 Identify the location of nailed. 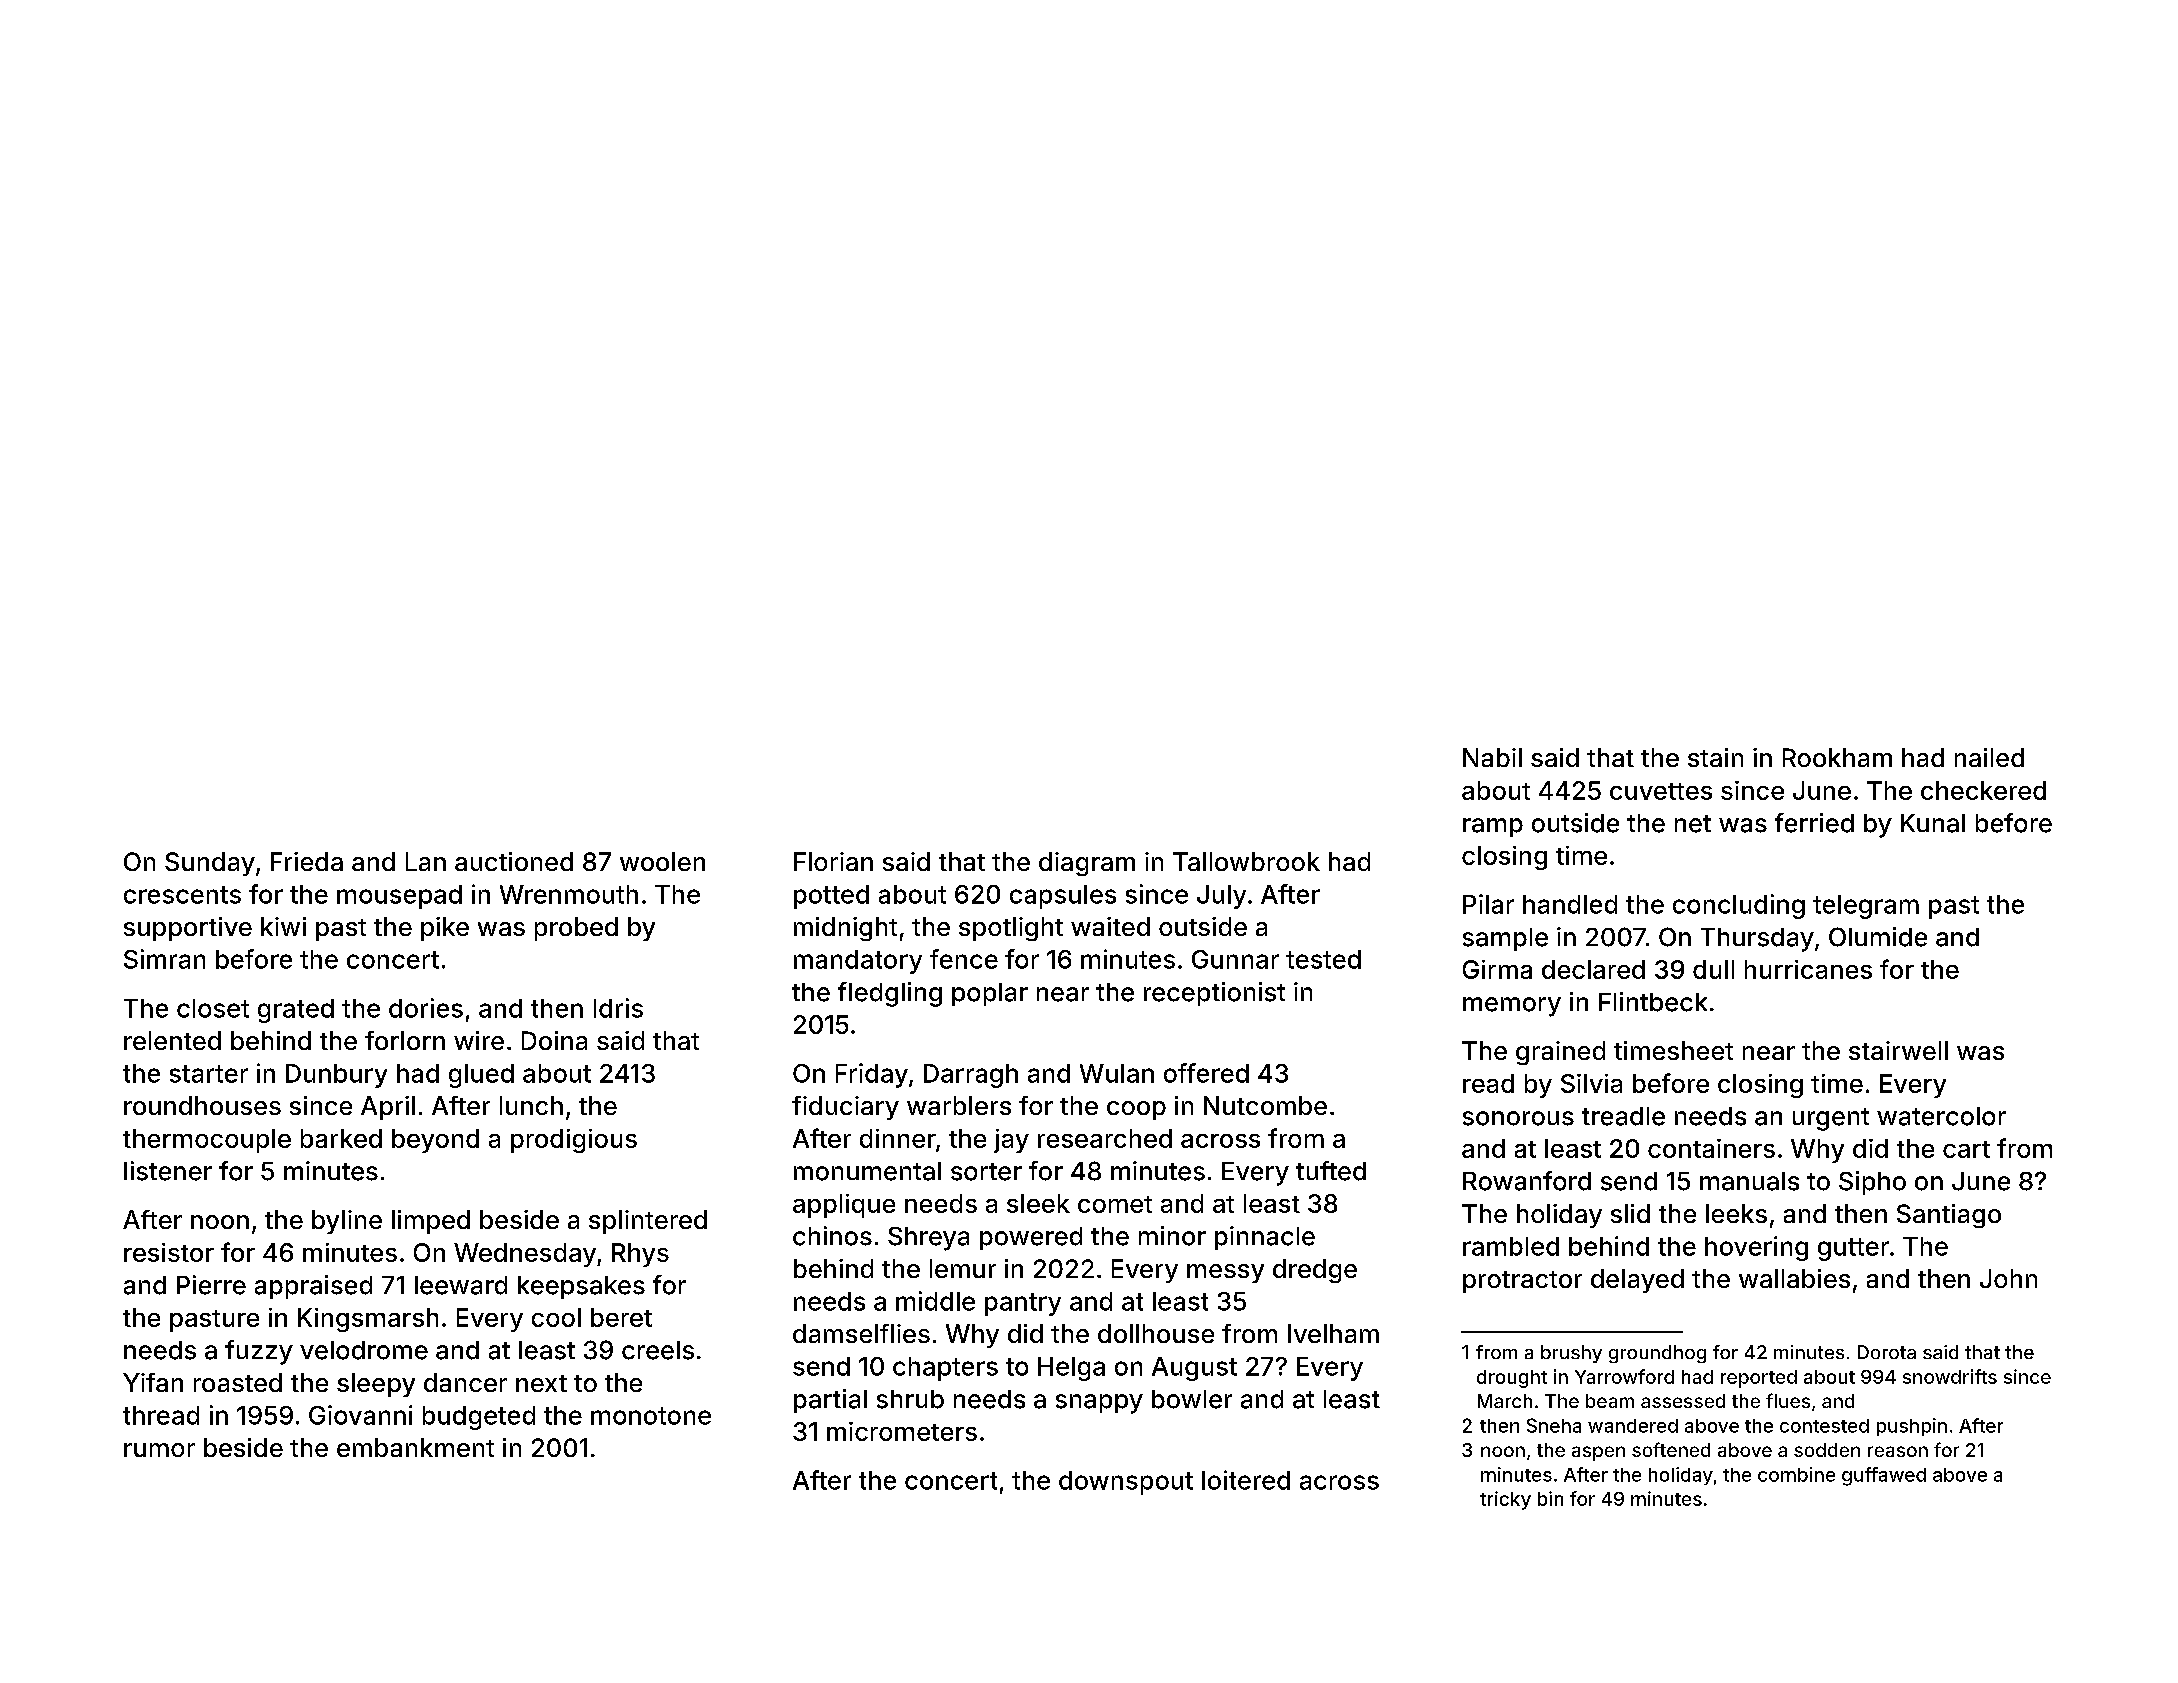
(1989, 757).
